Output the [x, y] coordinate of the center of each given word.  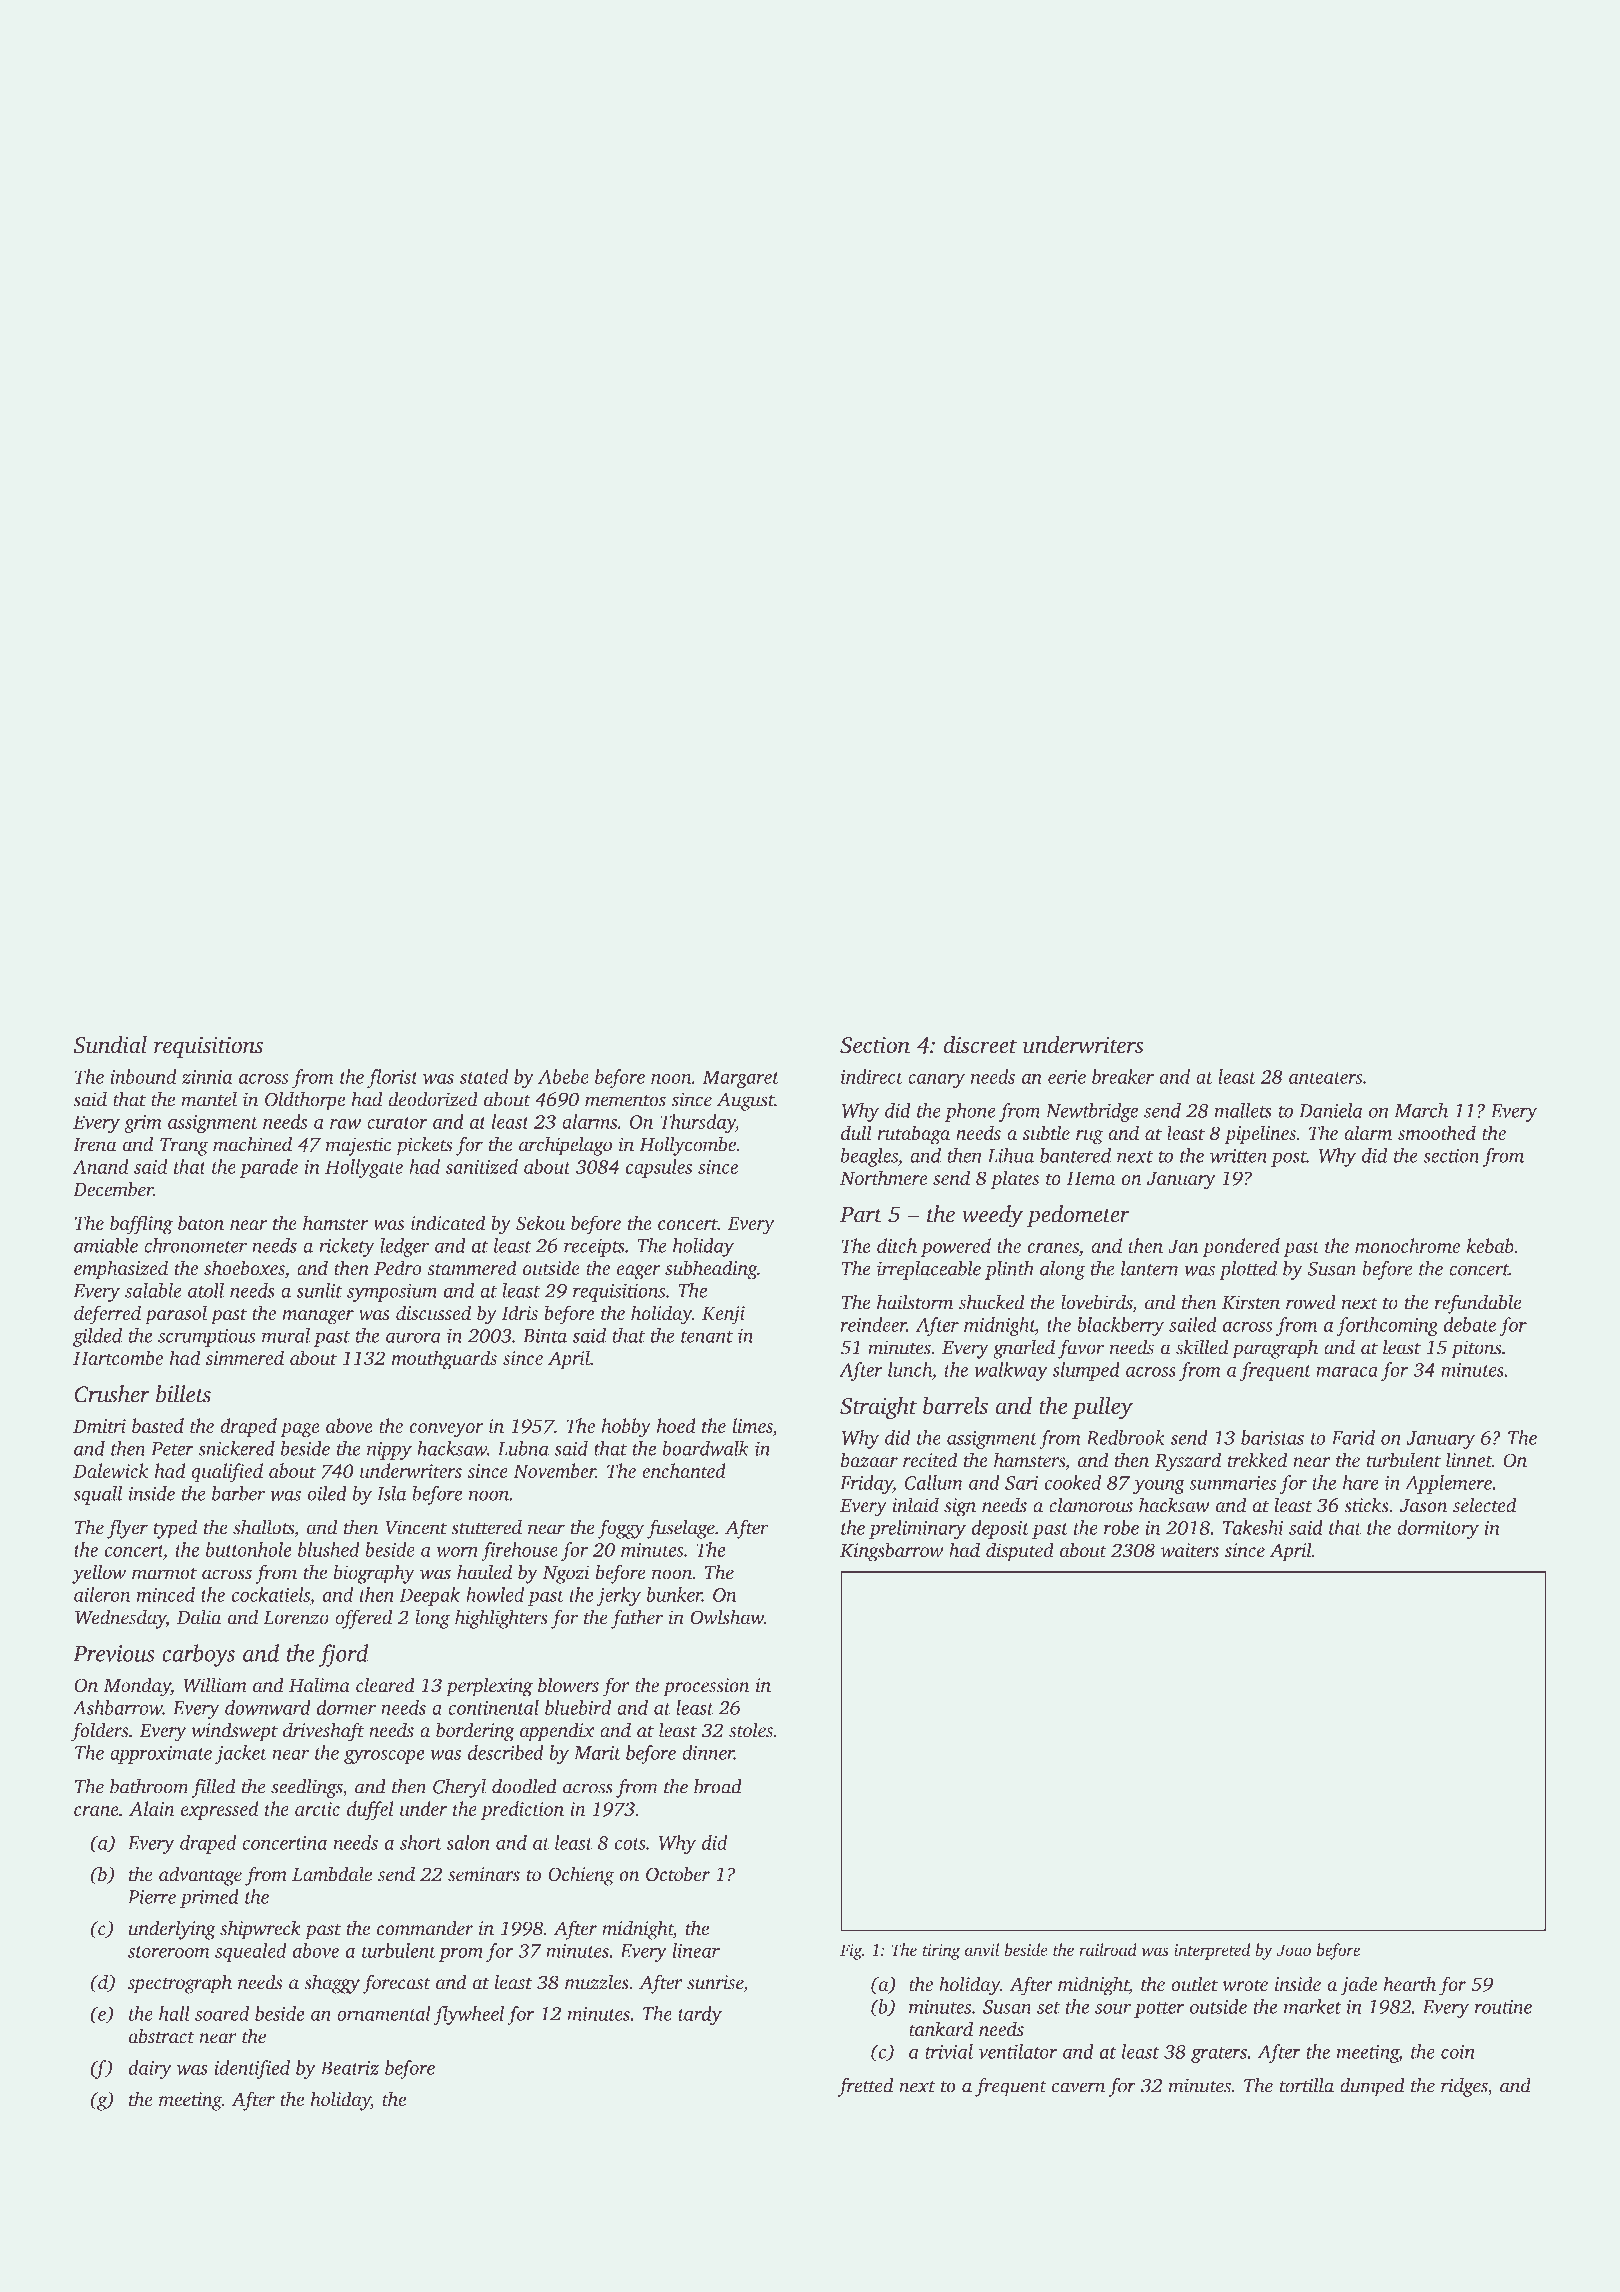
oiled [327, 1493]
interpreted [1212, 1951]
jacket [241, 1754]
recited [930, 1459]
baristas [1272, 1437]
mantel [209, 1099]
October [678, 1874]
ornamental [384, 2013]
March [1421, 1110]
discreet [980, 1044]
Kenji [723, 1315]
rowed [1311, 1302]
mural [286, 1335]
